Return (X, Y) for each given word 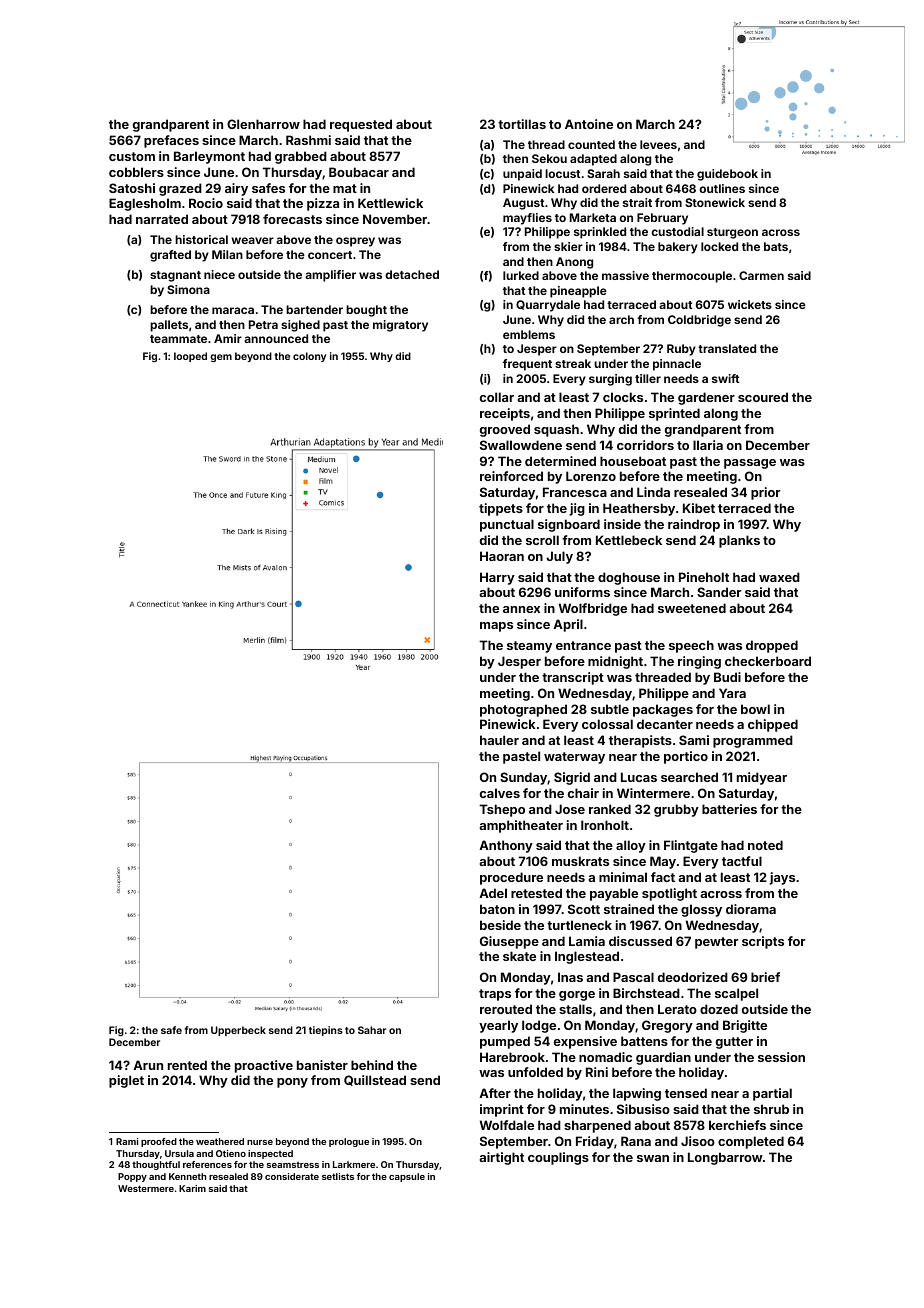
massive (625, 275)
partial (772, 1094)
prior (765, 493)
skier (568, 246)
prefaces (171, 141)
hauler (499, 740)
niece (219, 274)
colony (309, 357)
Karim (192, 1188)
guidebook (727, 175)
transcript (573, 678)
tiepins (326, 1031)
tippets (501, 509)
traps (495, 995)
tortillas (522, 124)
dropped (772, 646)
